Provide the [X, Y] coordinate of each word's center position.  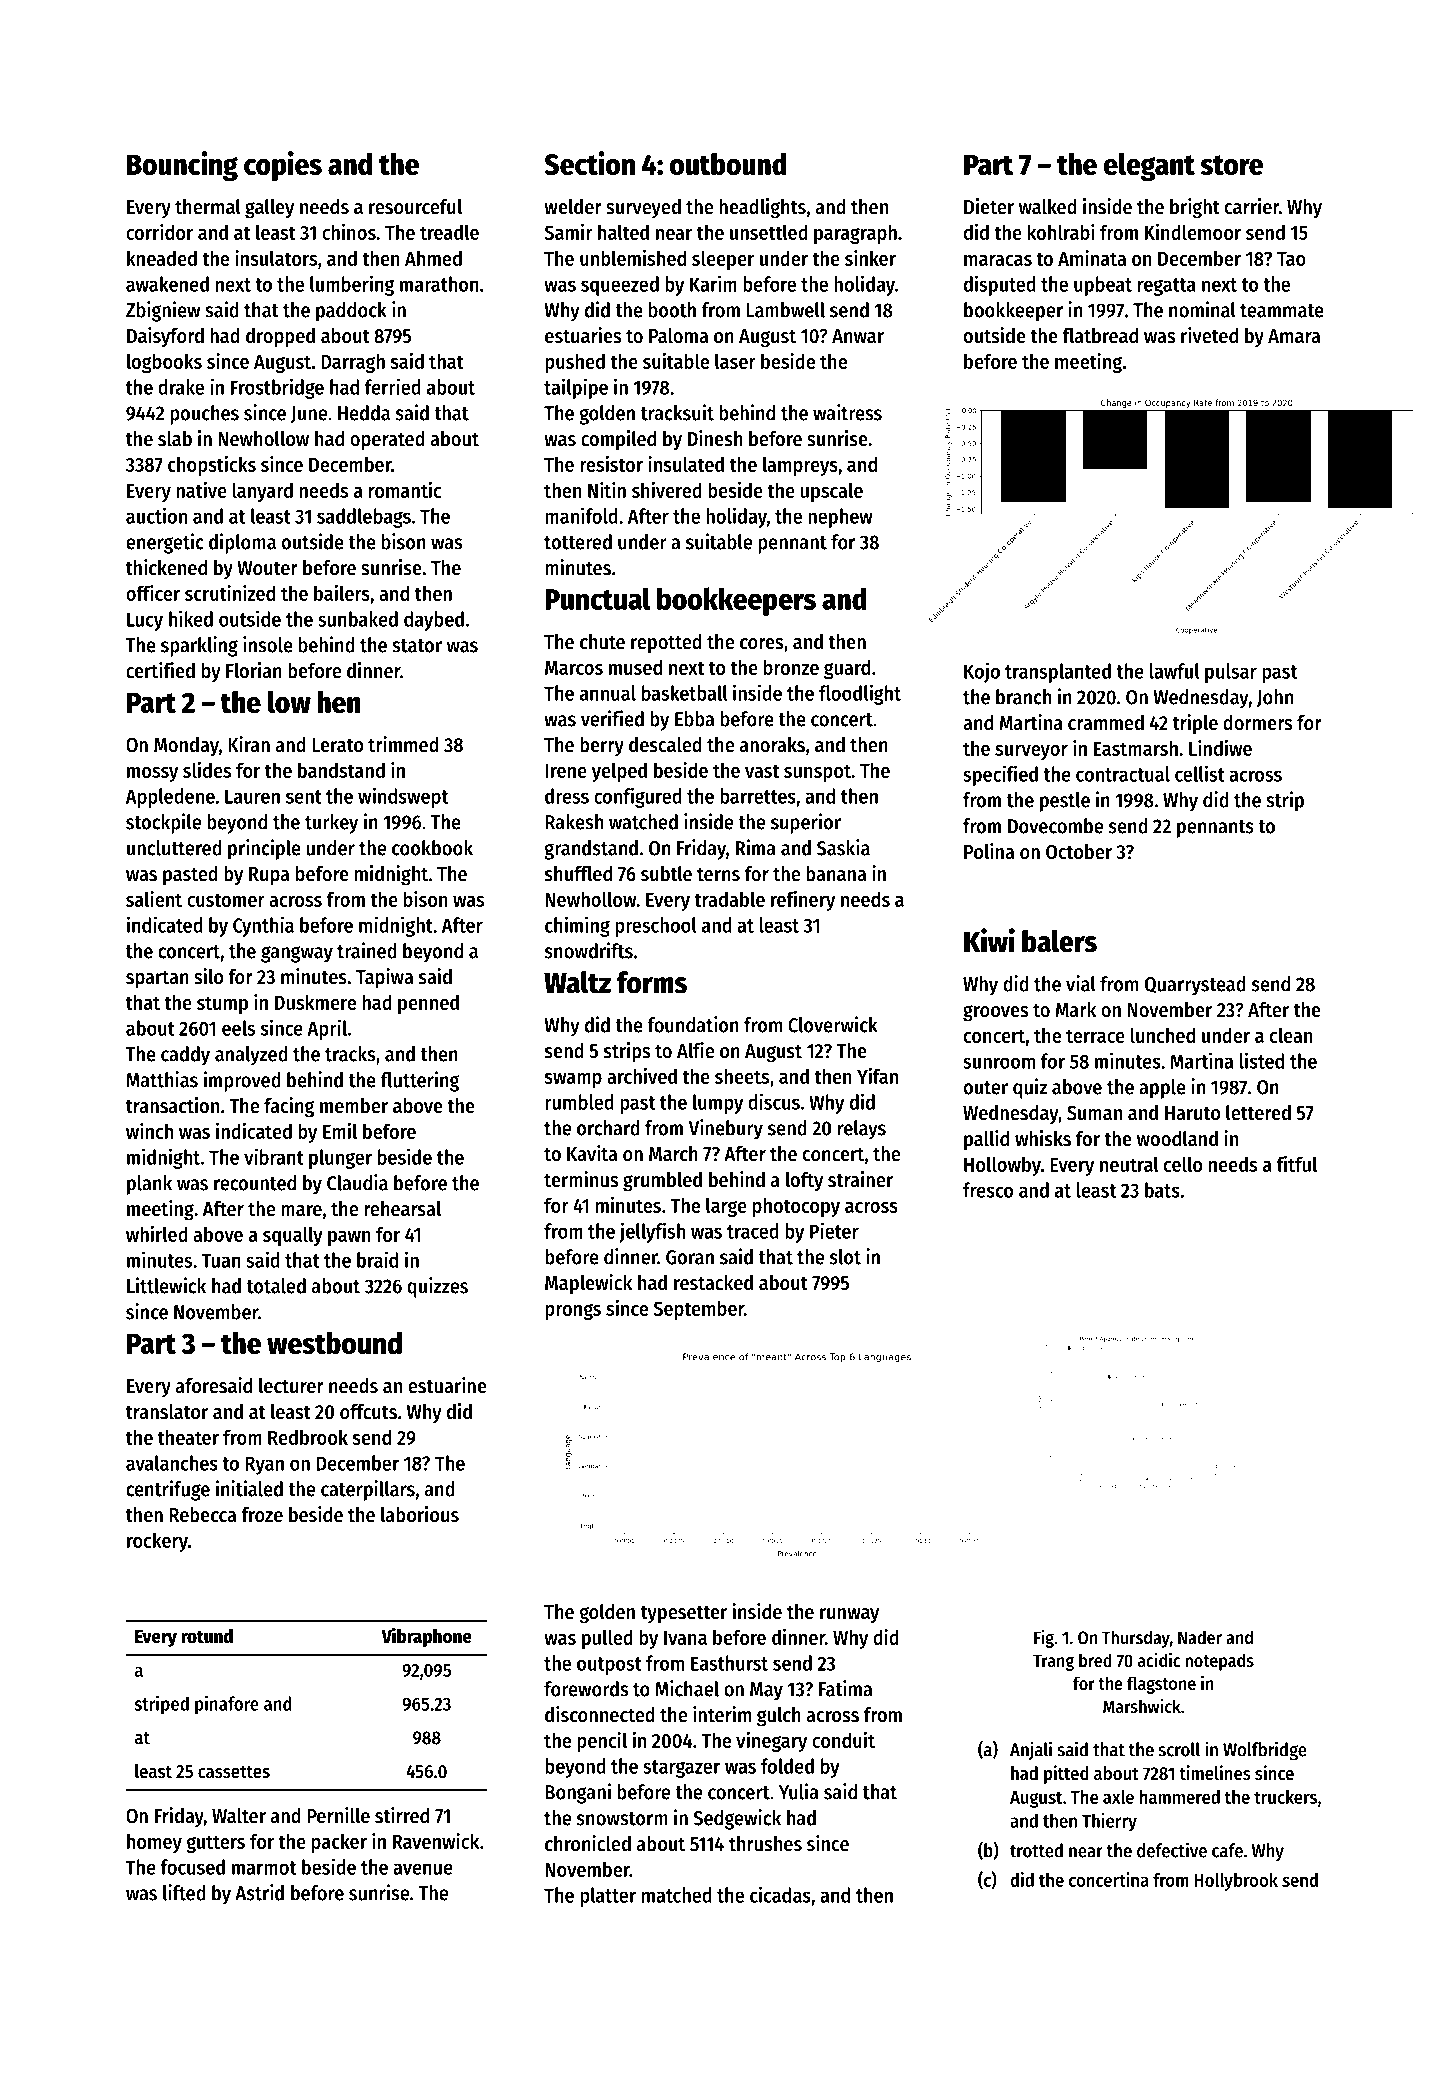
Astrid [259, 1892]
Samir [569, 232]
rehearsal [402, 1209]
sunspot [817, 773]
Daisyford [165, 337]
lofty [804, 1182]
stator [417, 646]
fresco [988, 1190]
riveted [1209, 335]
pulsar [1231, 673]
